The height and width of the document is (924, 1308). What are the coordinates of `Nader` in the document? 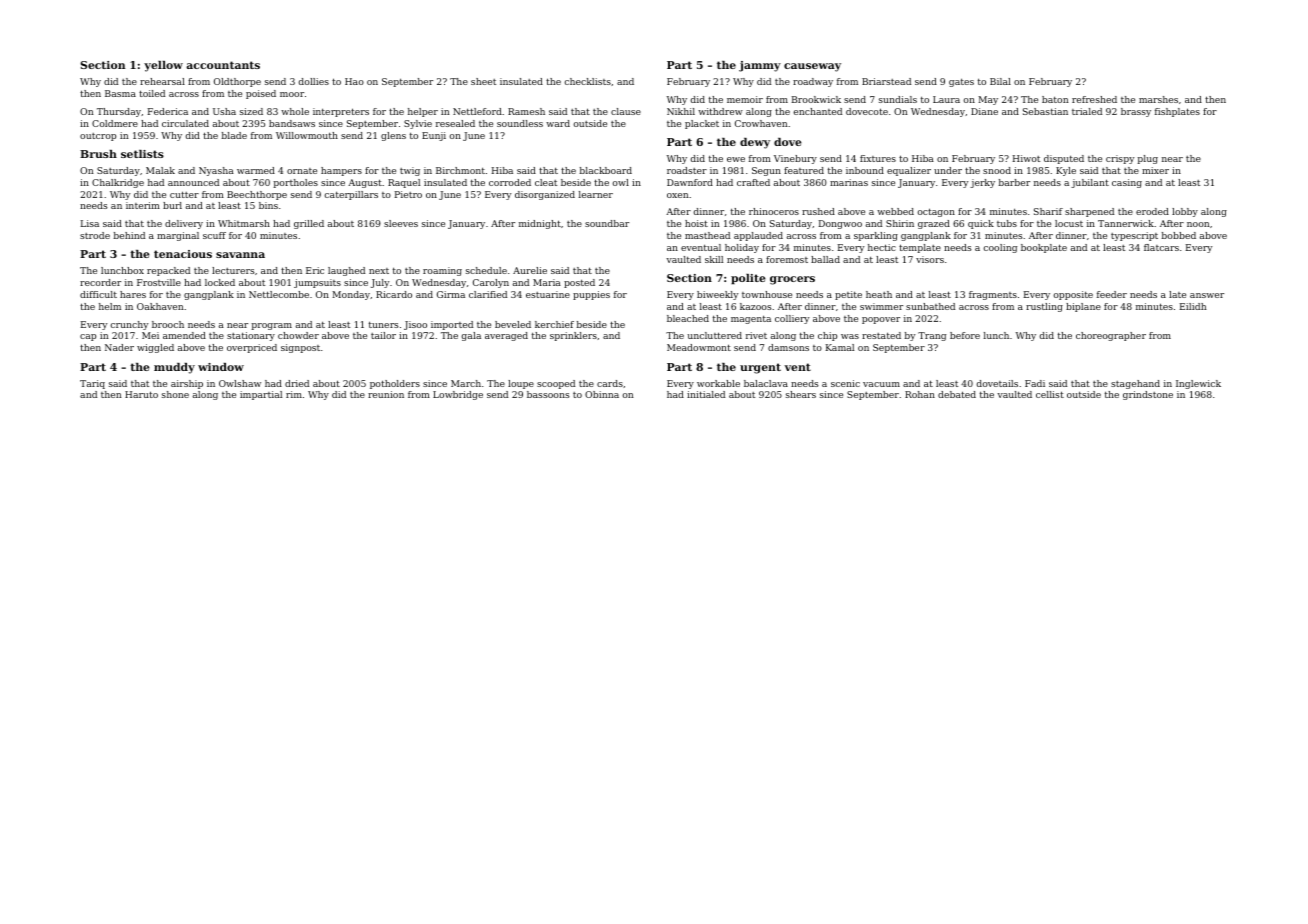 It's located at (119, 347).
